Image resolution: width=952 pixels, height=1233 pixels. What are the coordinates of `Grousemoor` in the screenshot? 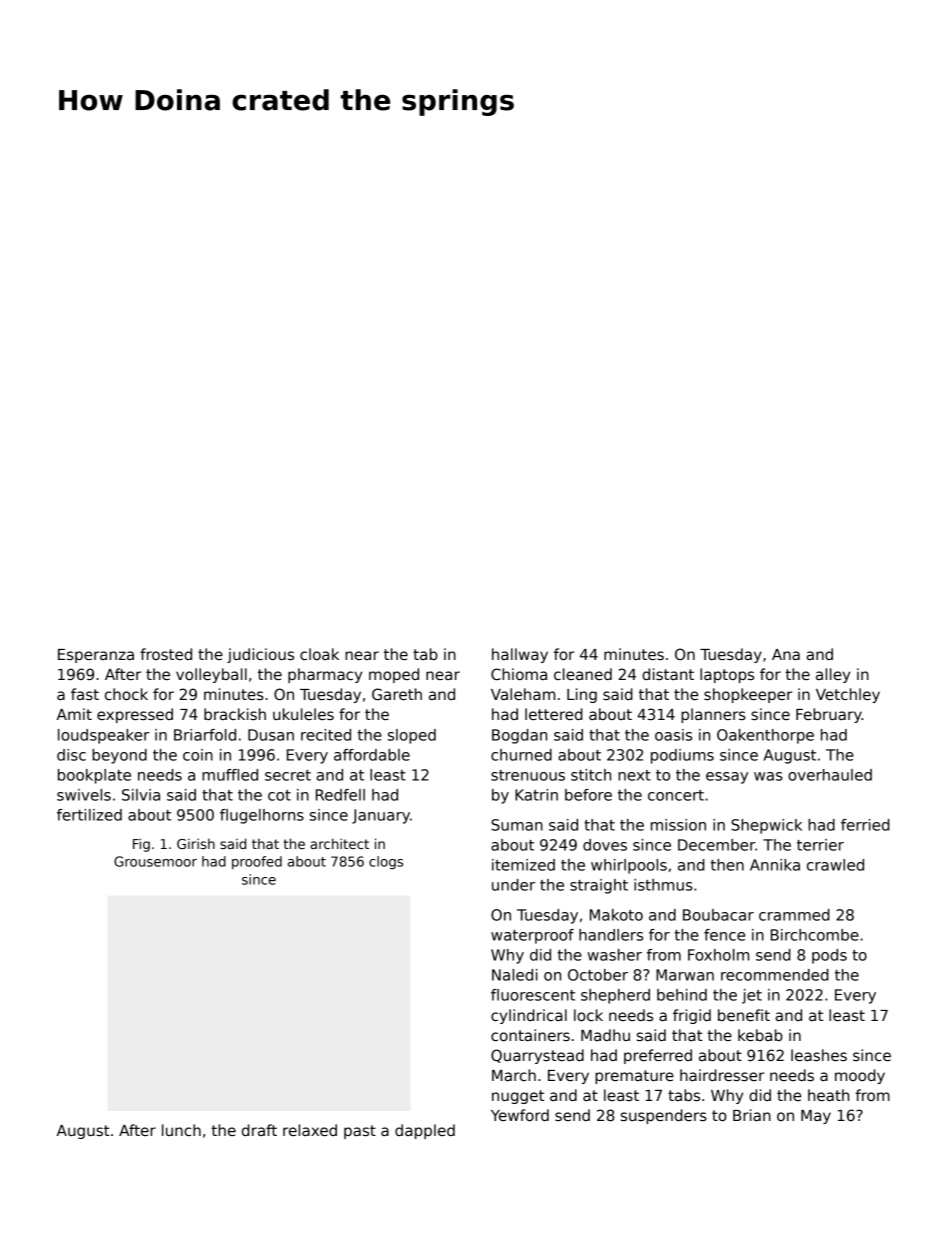 It's located at (155, 861).
